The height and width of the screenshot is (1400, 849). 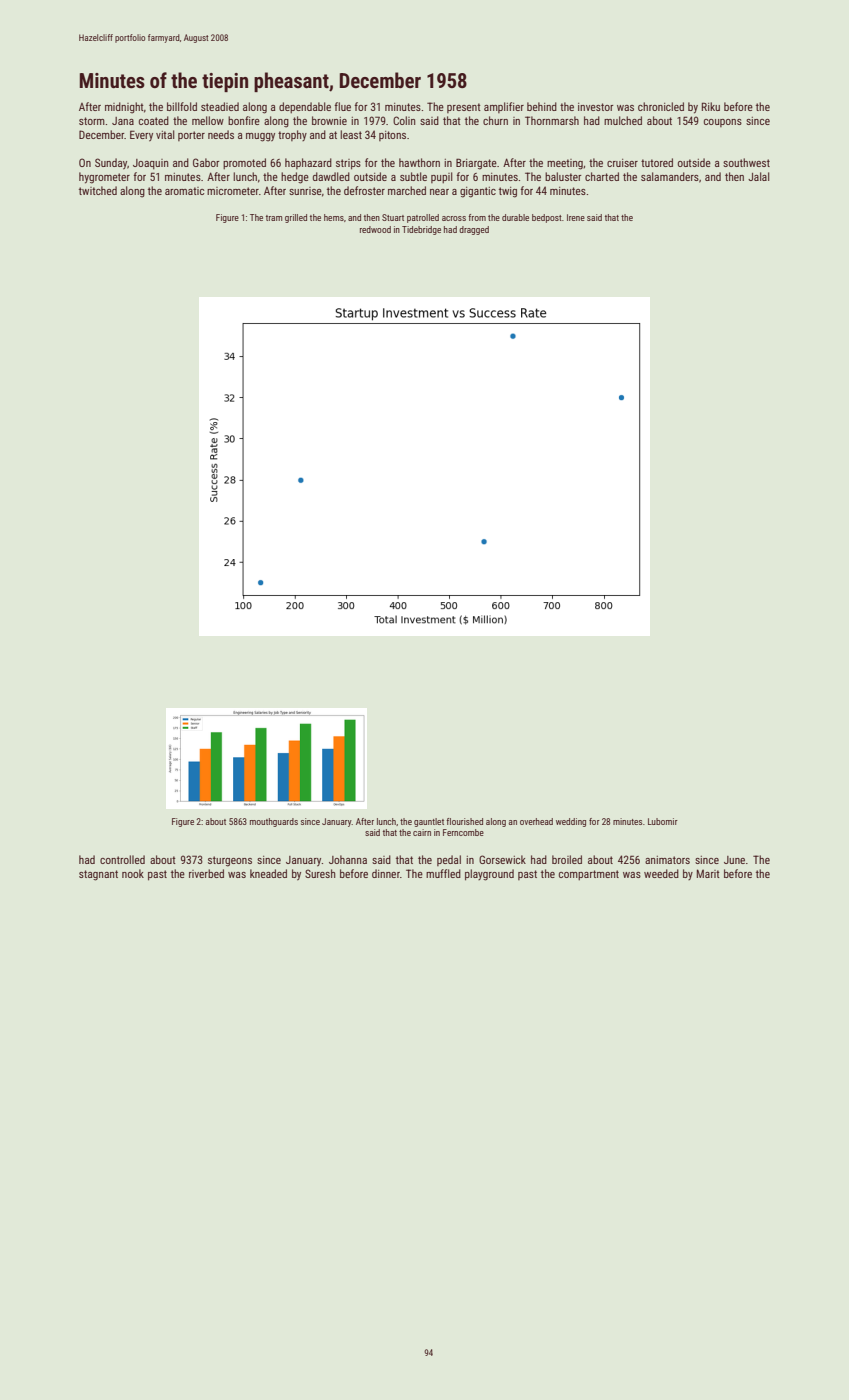 I want to click on dragged, so click(x=474, y=230).
